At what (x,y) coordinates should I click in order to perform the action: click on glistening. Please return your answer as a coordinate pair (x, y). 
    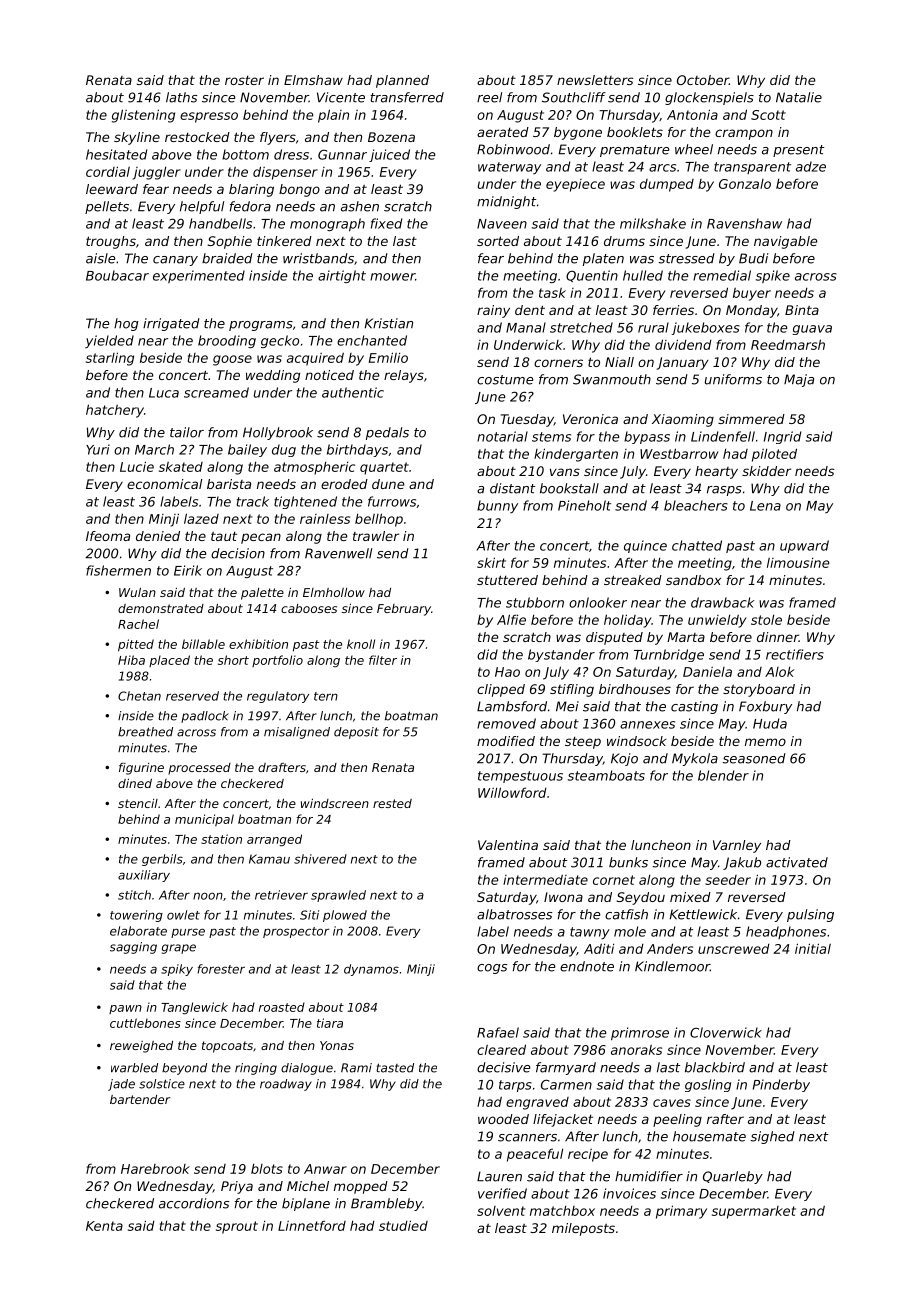
    Looking at the image, I should click on (143, 116).
